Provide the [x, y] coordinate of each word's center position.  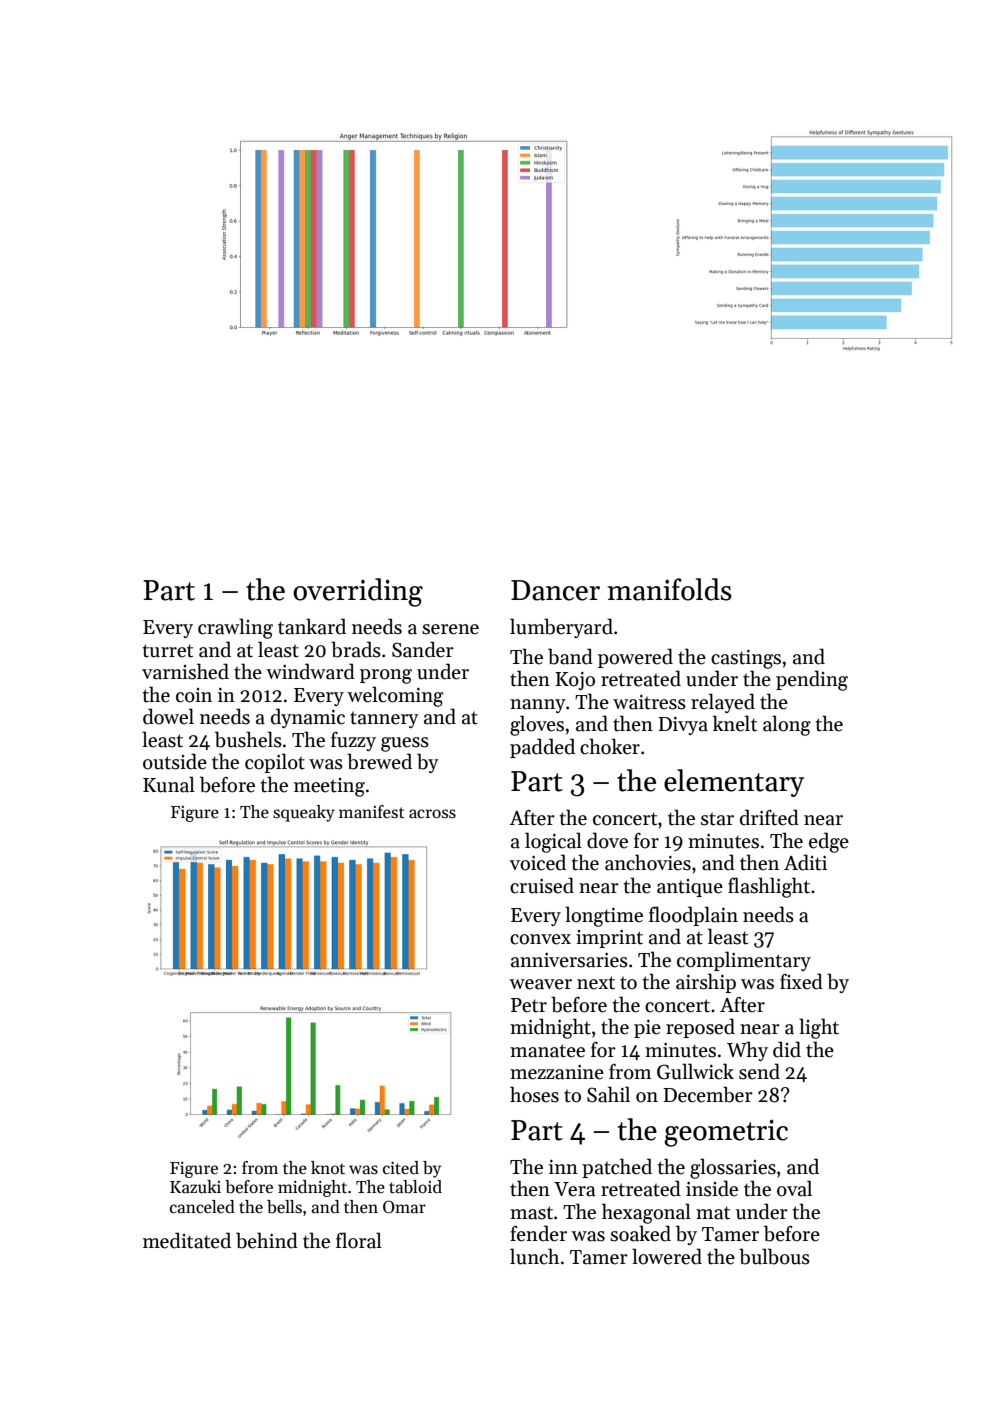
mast [531, 1213]
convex [540, 939]
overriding [358, 592]
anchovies [648, 862]
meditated [187, 1240]
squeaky [304, 813]
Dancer [555, 590]
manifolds [670, 589]
